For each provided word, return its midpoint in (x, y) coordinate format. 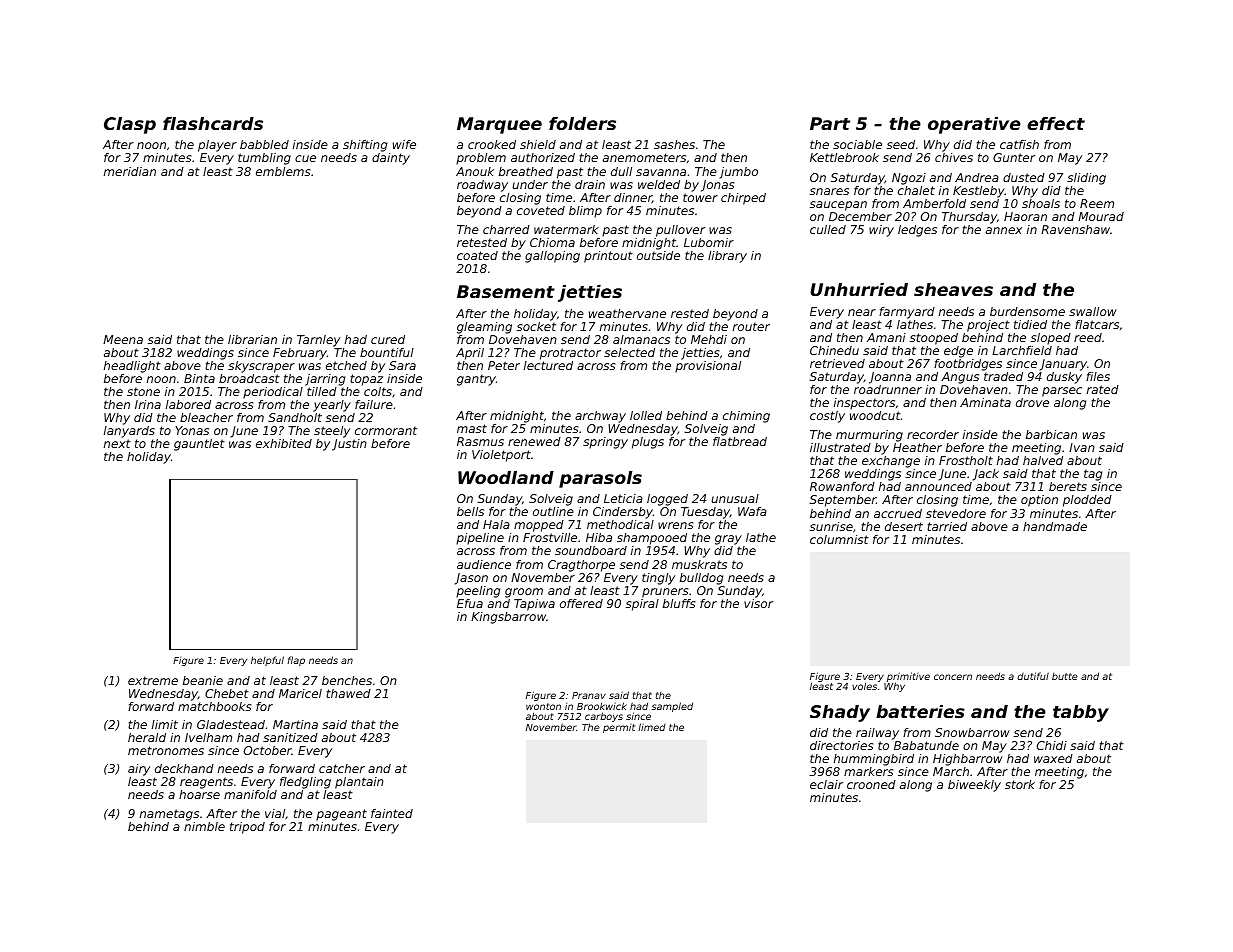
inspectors (864, 404)
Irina (148, 404)
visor (758, 603)
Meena (123, 339)
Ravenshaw (1075, 229)
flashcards (213, 123)
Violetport (501, 456)
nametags (169, 815)
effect (1056, 123)
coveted (541, 210)
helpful (267, 661)
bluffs (679, 603)
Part (830, 123)
